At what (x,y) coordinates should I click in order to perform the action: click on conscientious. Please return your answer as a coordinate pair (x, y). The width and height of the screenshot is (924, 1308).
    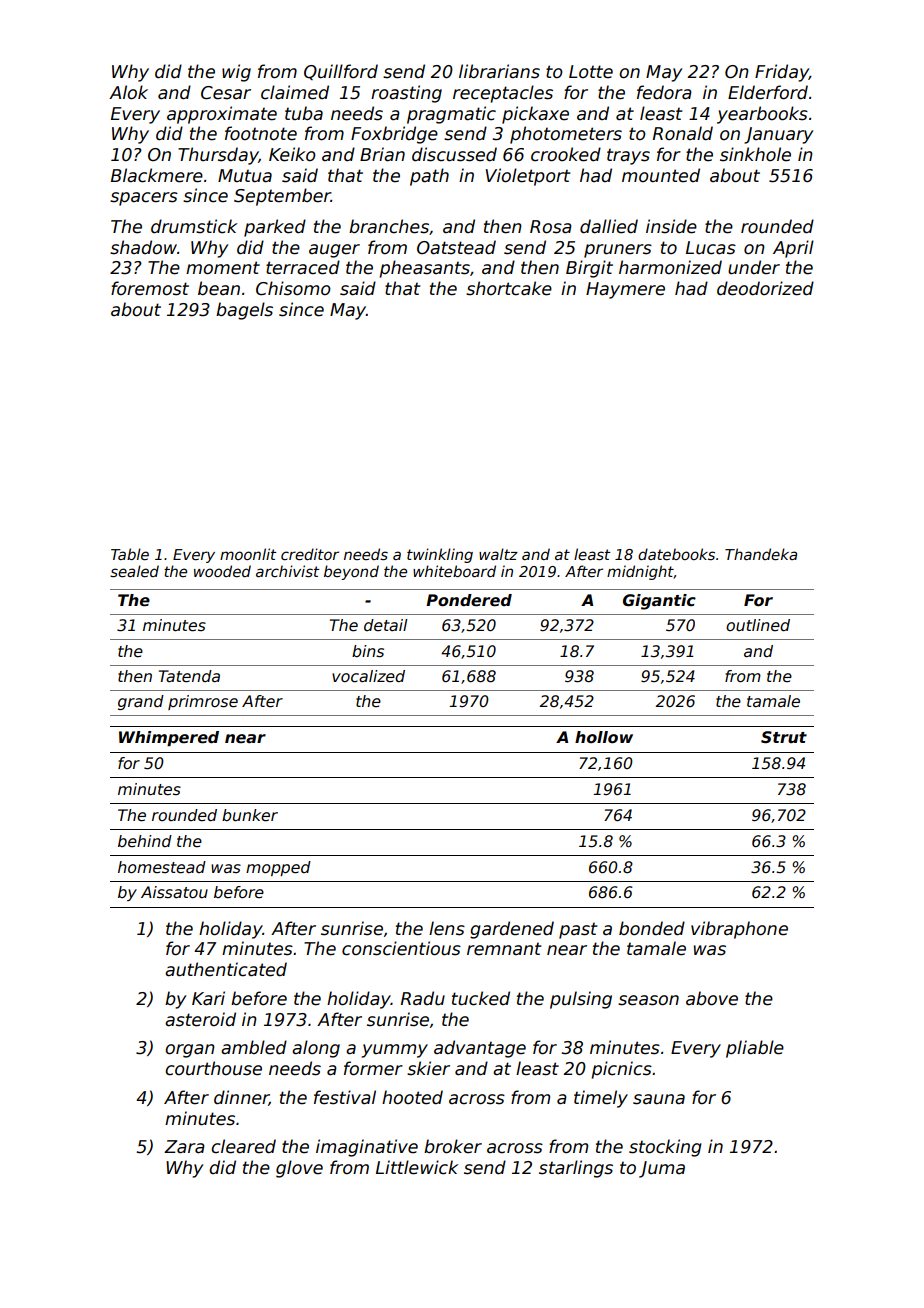
    Looking at the image, I should click on (401, 948).
